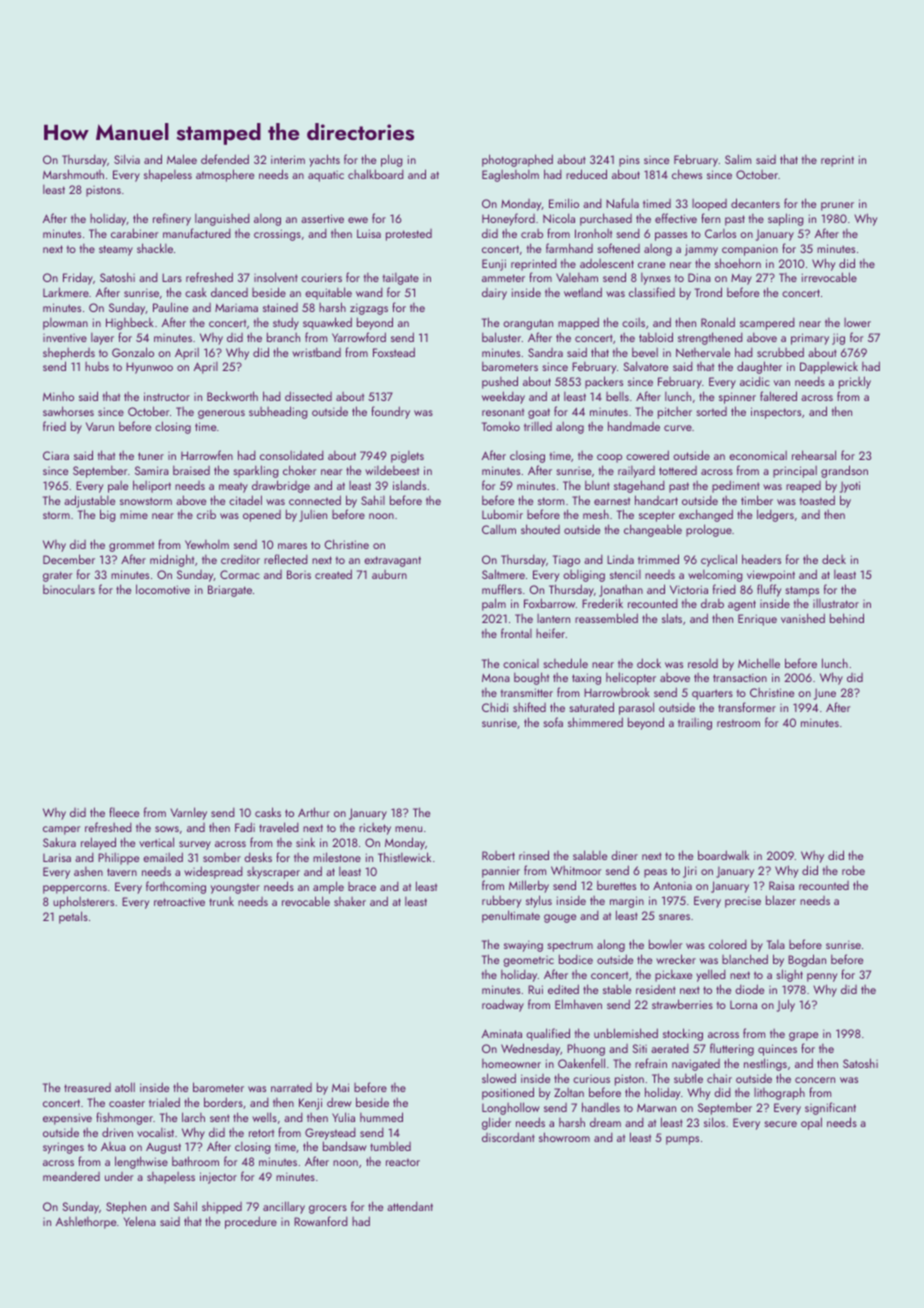 This screenshot has height=1308, width=924. I want to click on milestone, so click(337, 857).
